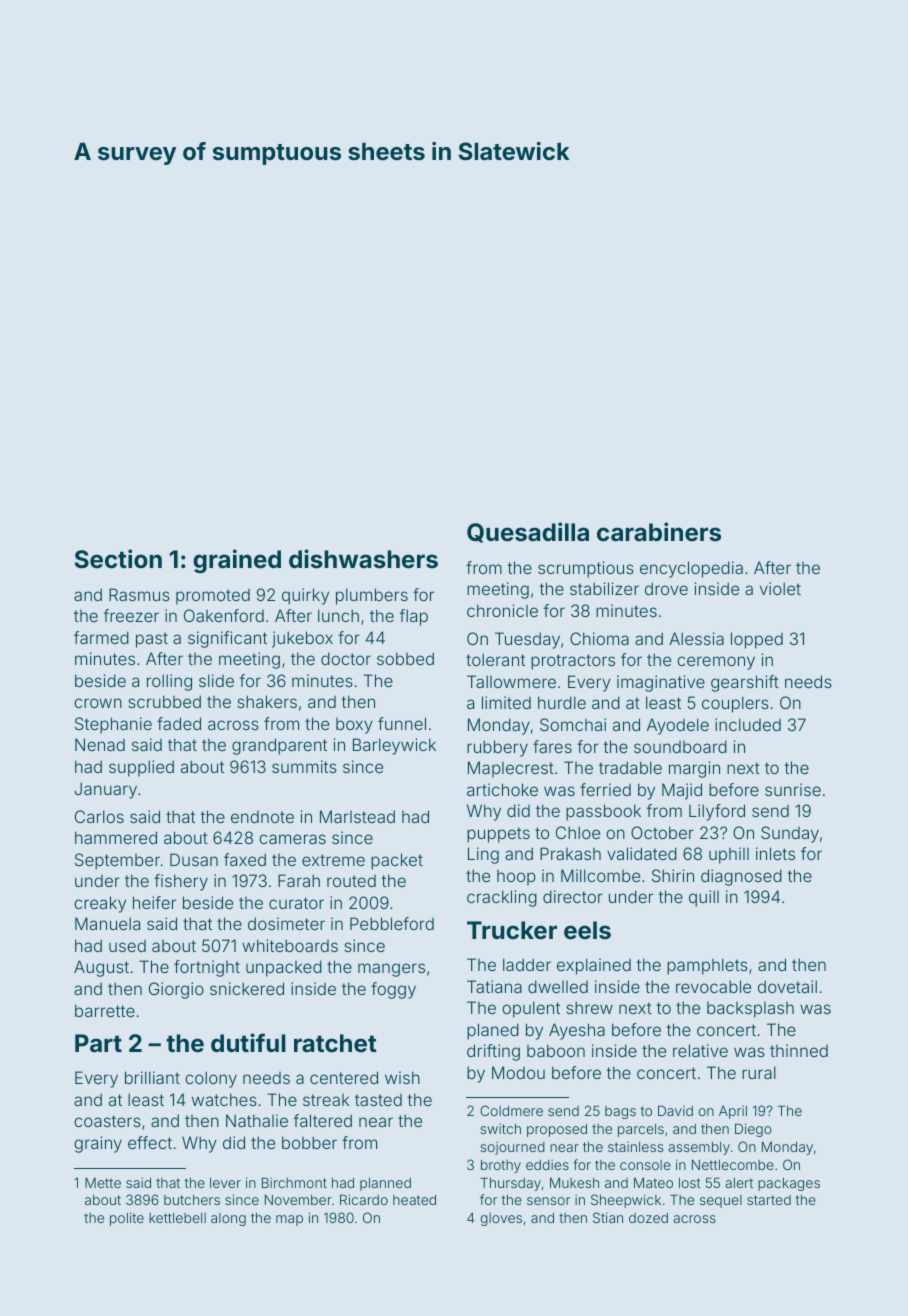 This page has height=1316, width=908. I want to click on shrew, so click(589, 1007).
